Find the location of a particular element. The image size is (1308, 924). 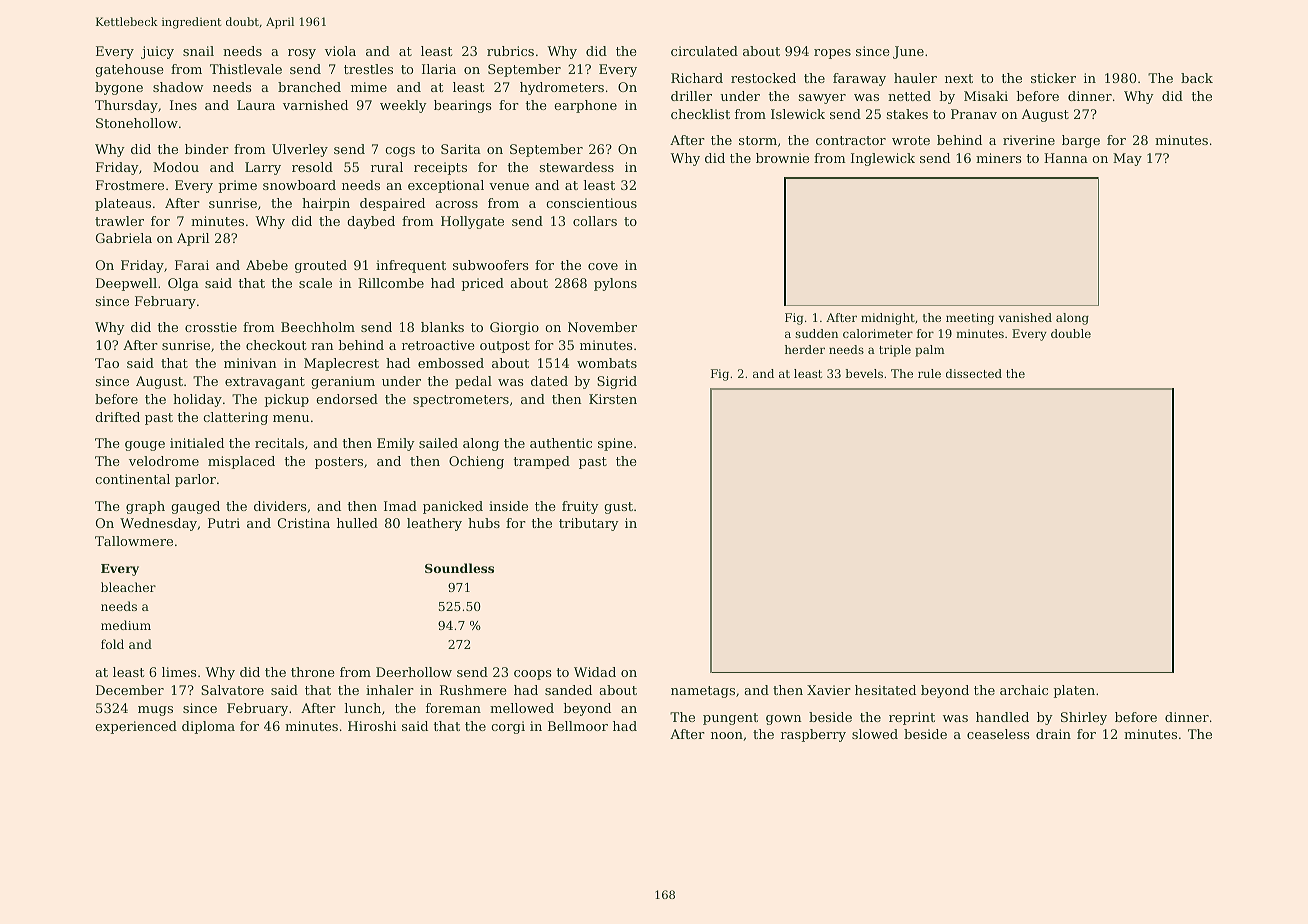

Kirsten is located at coordinates (613, 399).
